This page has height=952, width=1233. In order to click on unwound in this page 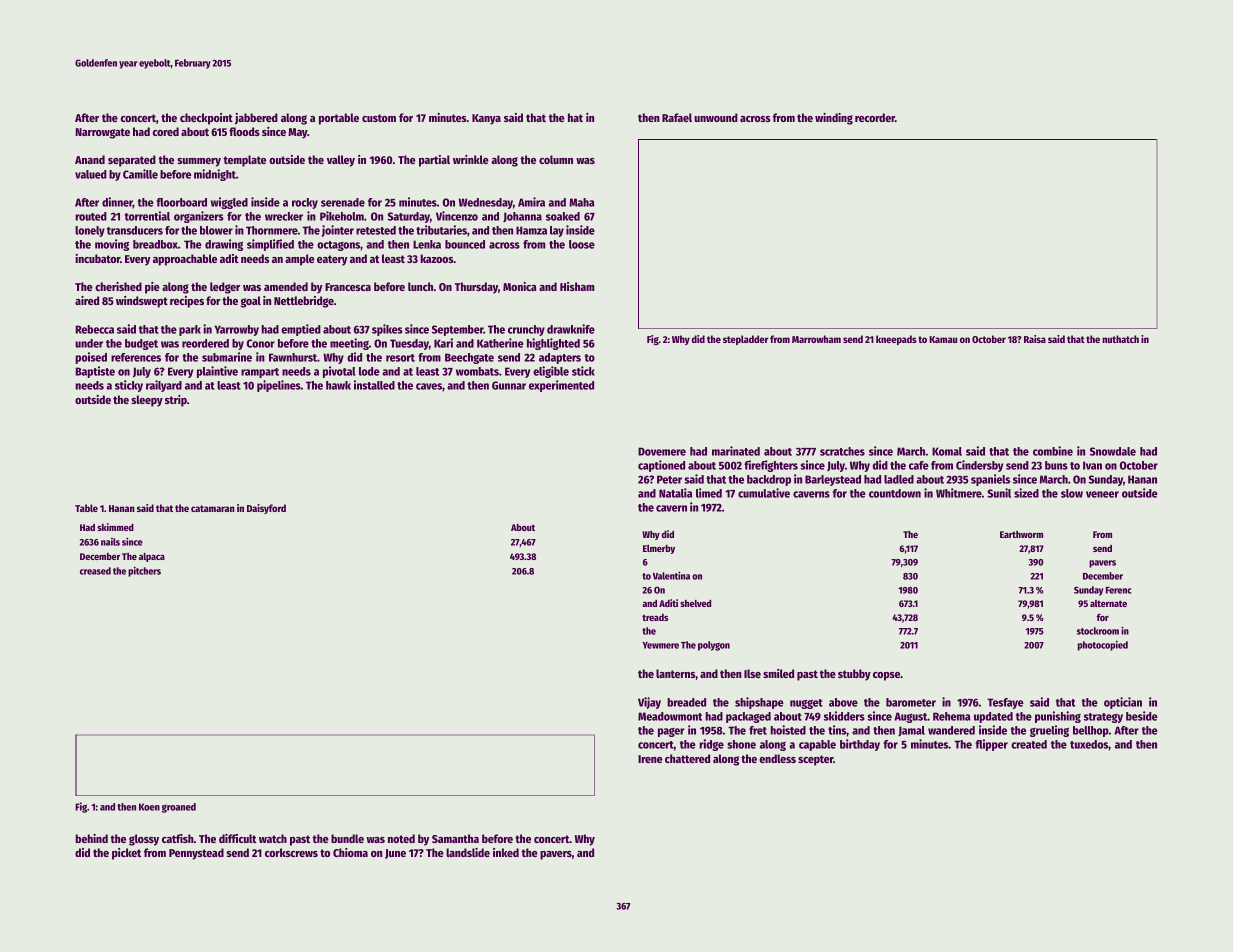, I will do `click(716, 117)`.
